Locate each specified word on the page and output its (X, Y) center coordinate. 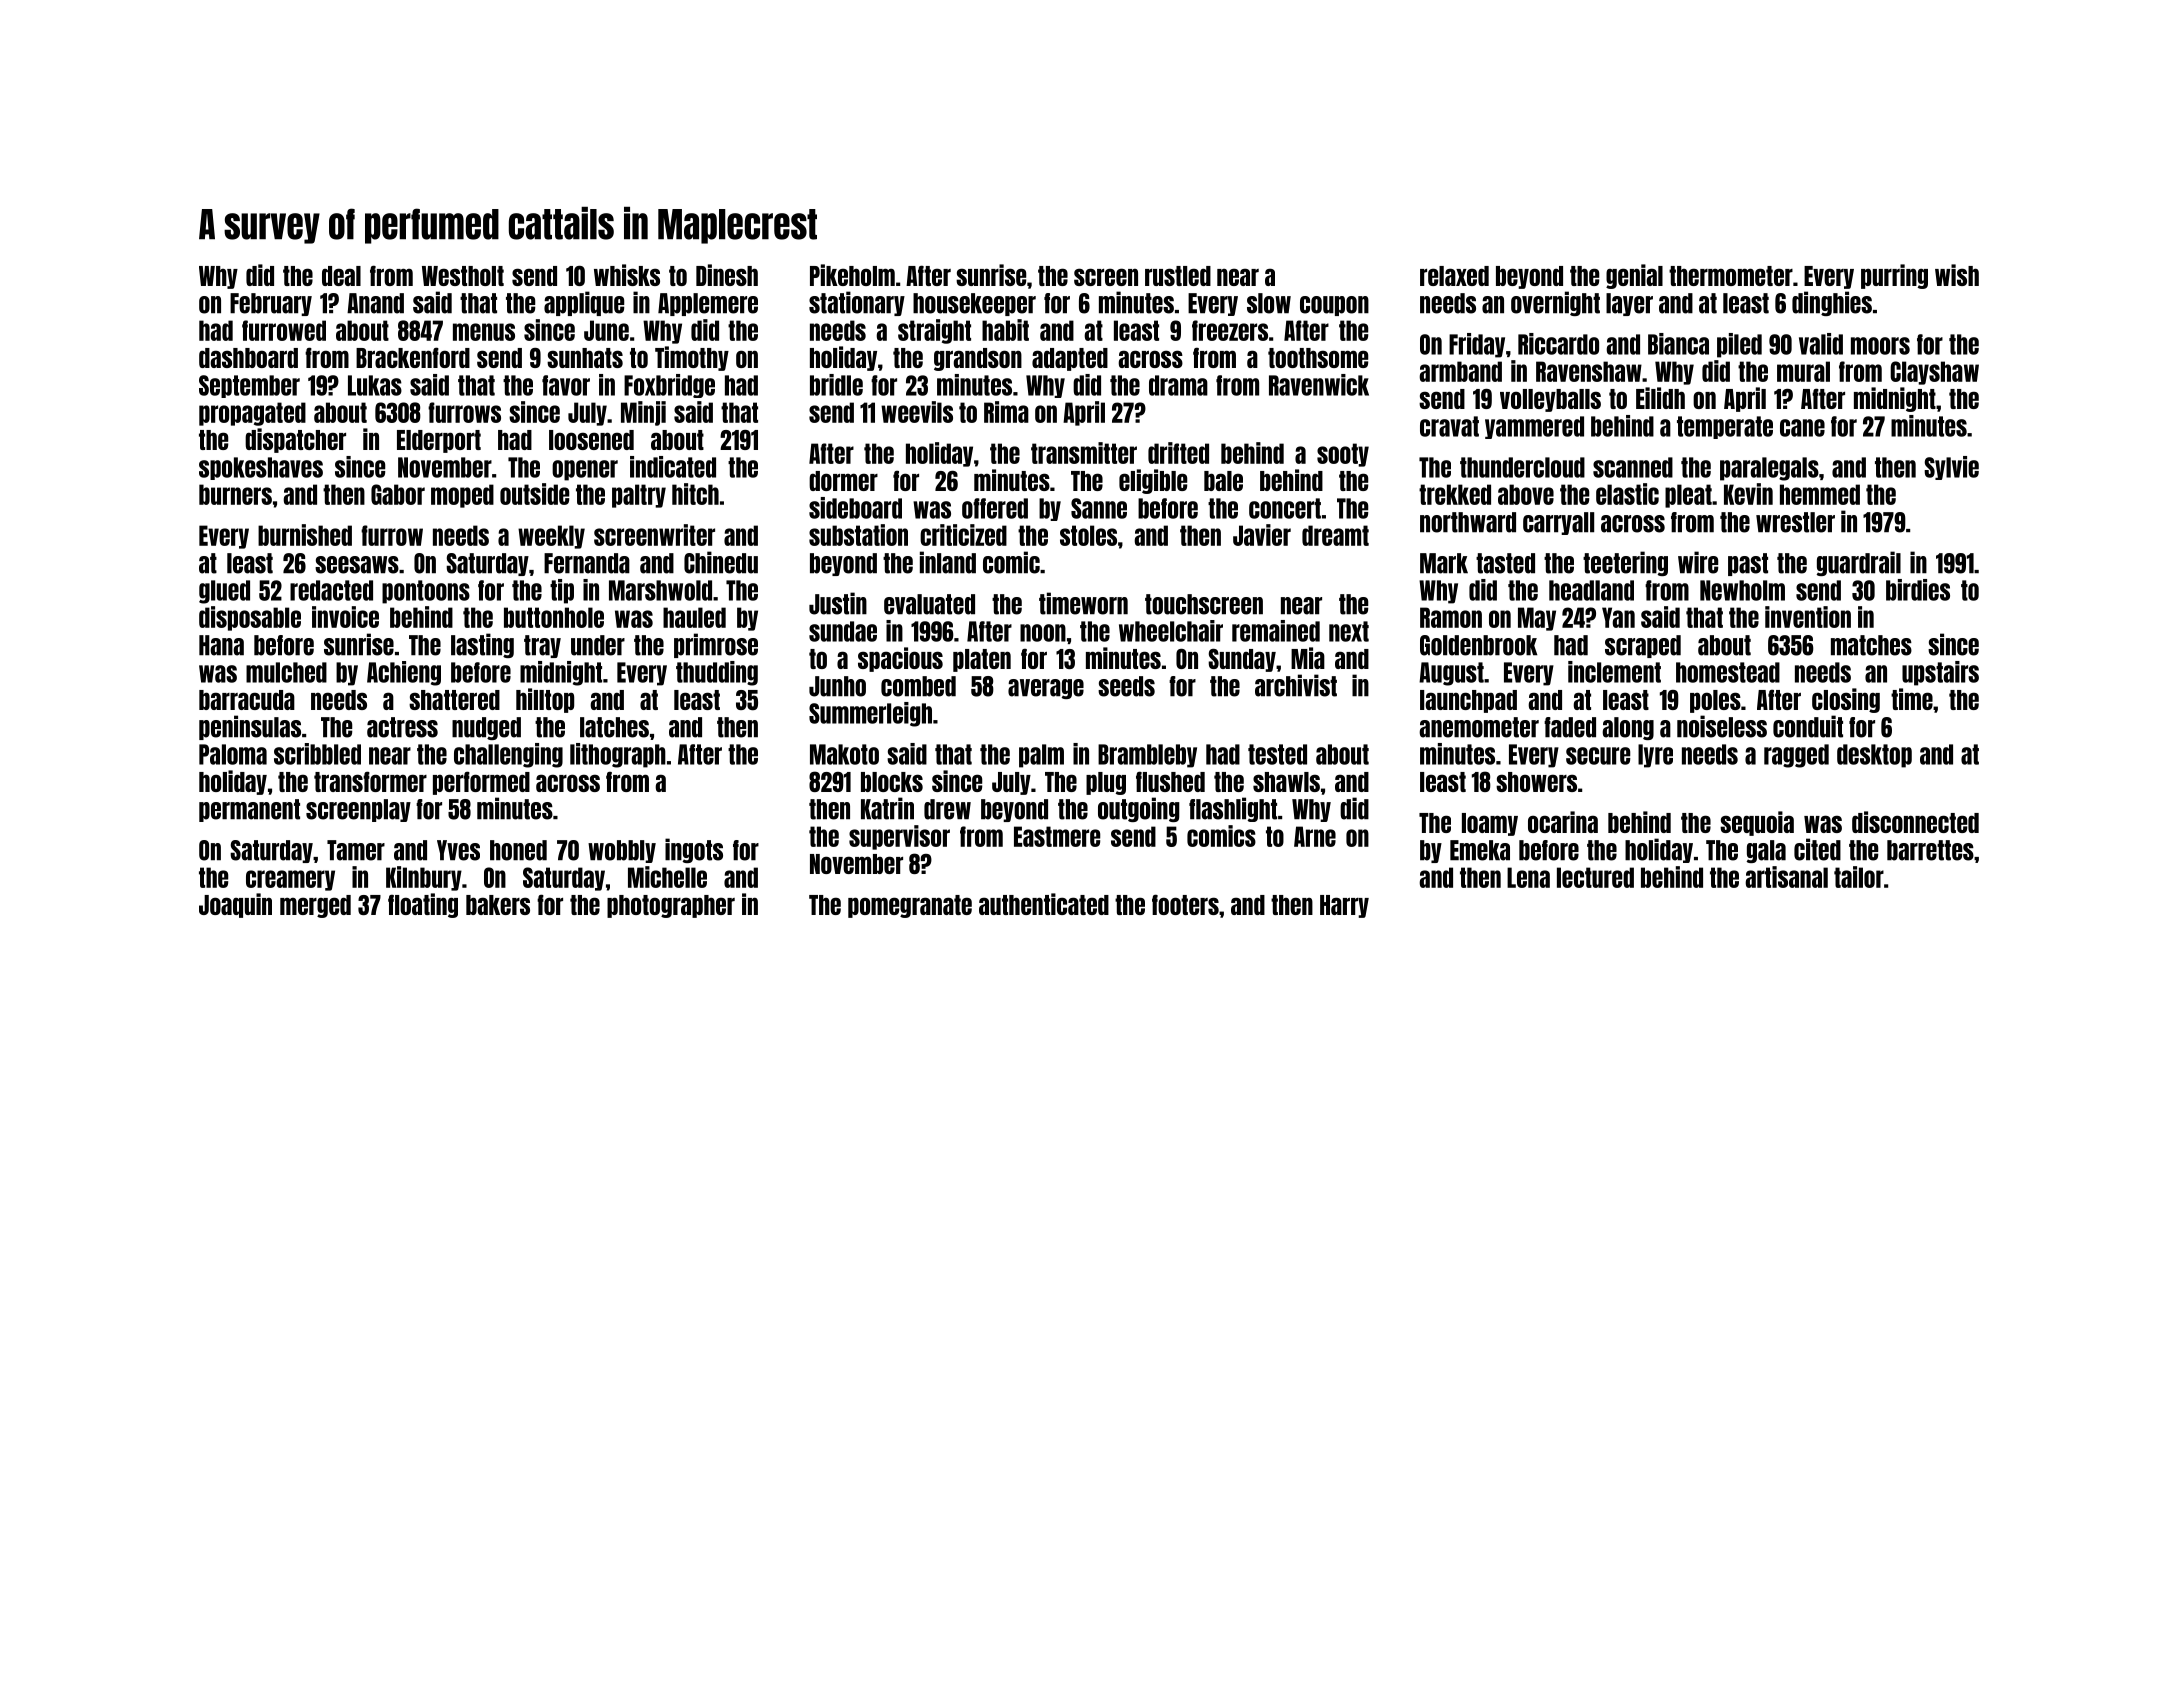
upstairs (1940, 673)
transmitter (1084, 453)
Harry (1344, 906)
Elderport (439, 441)
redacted (331, 590)
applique (584, 303)
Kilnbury (424, 878)
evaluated (929, 604)
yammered (1534, 427)
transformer (370, 781)
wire (1698, 562)
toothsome (1318, 358)
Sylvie (1951, 468)
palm (1041, 756)
